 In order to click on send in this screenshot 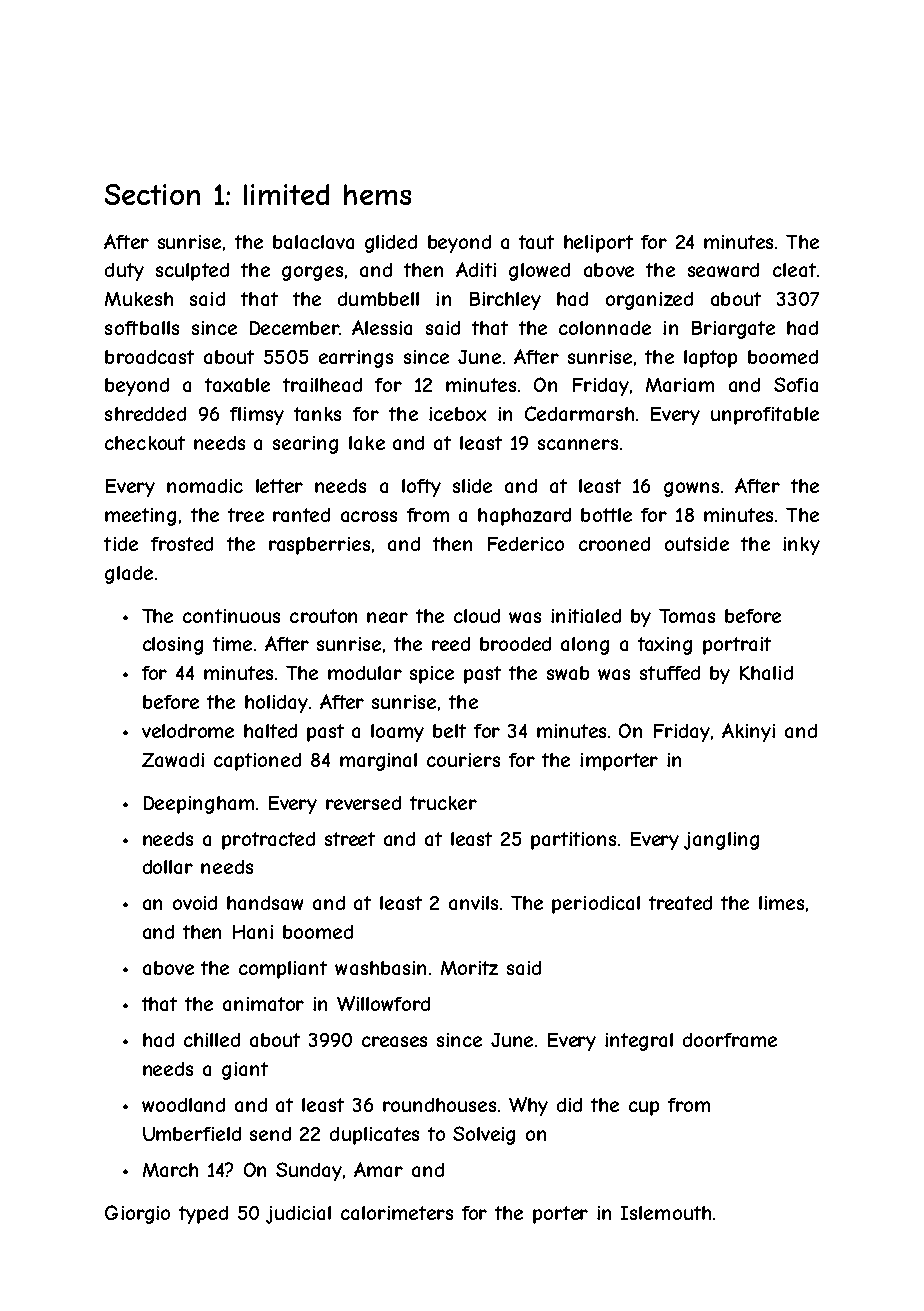, I will do `click(270, 1134)`.
